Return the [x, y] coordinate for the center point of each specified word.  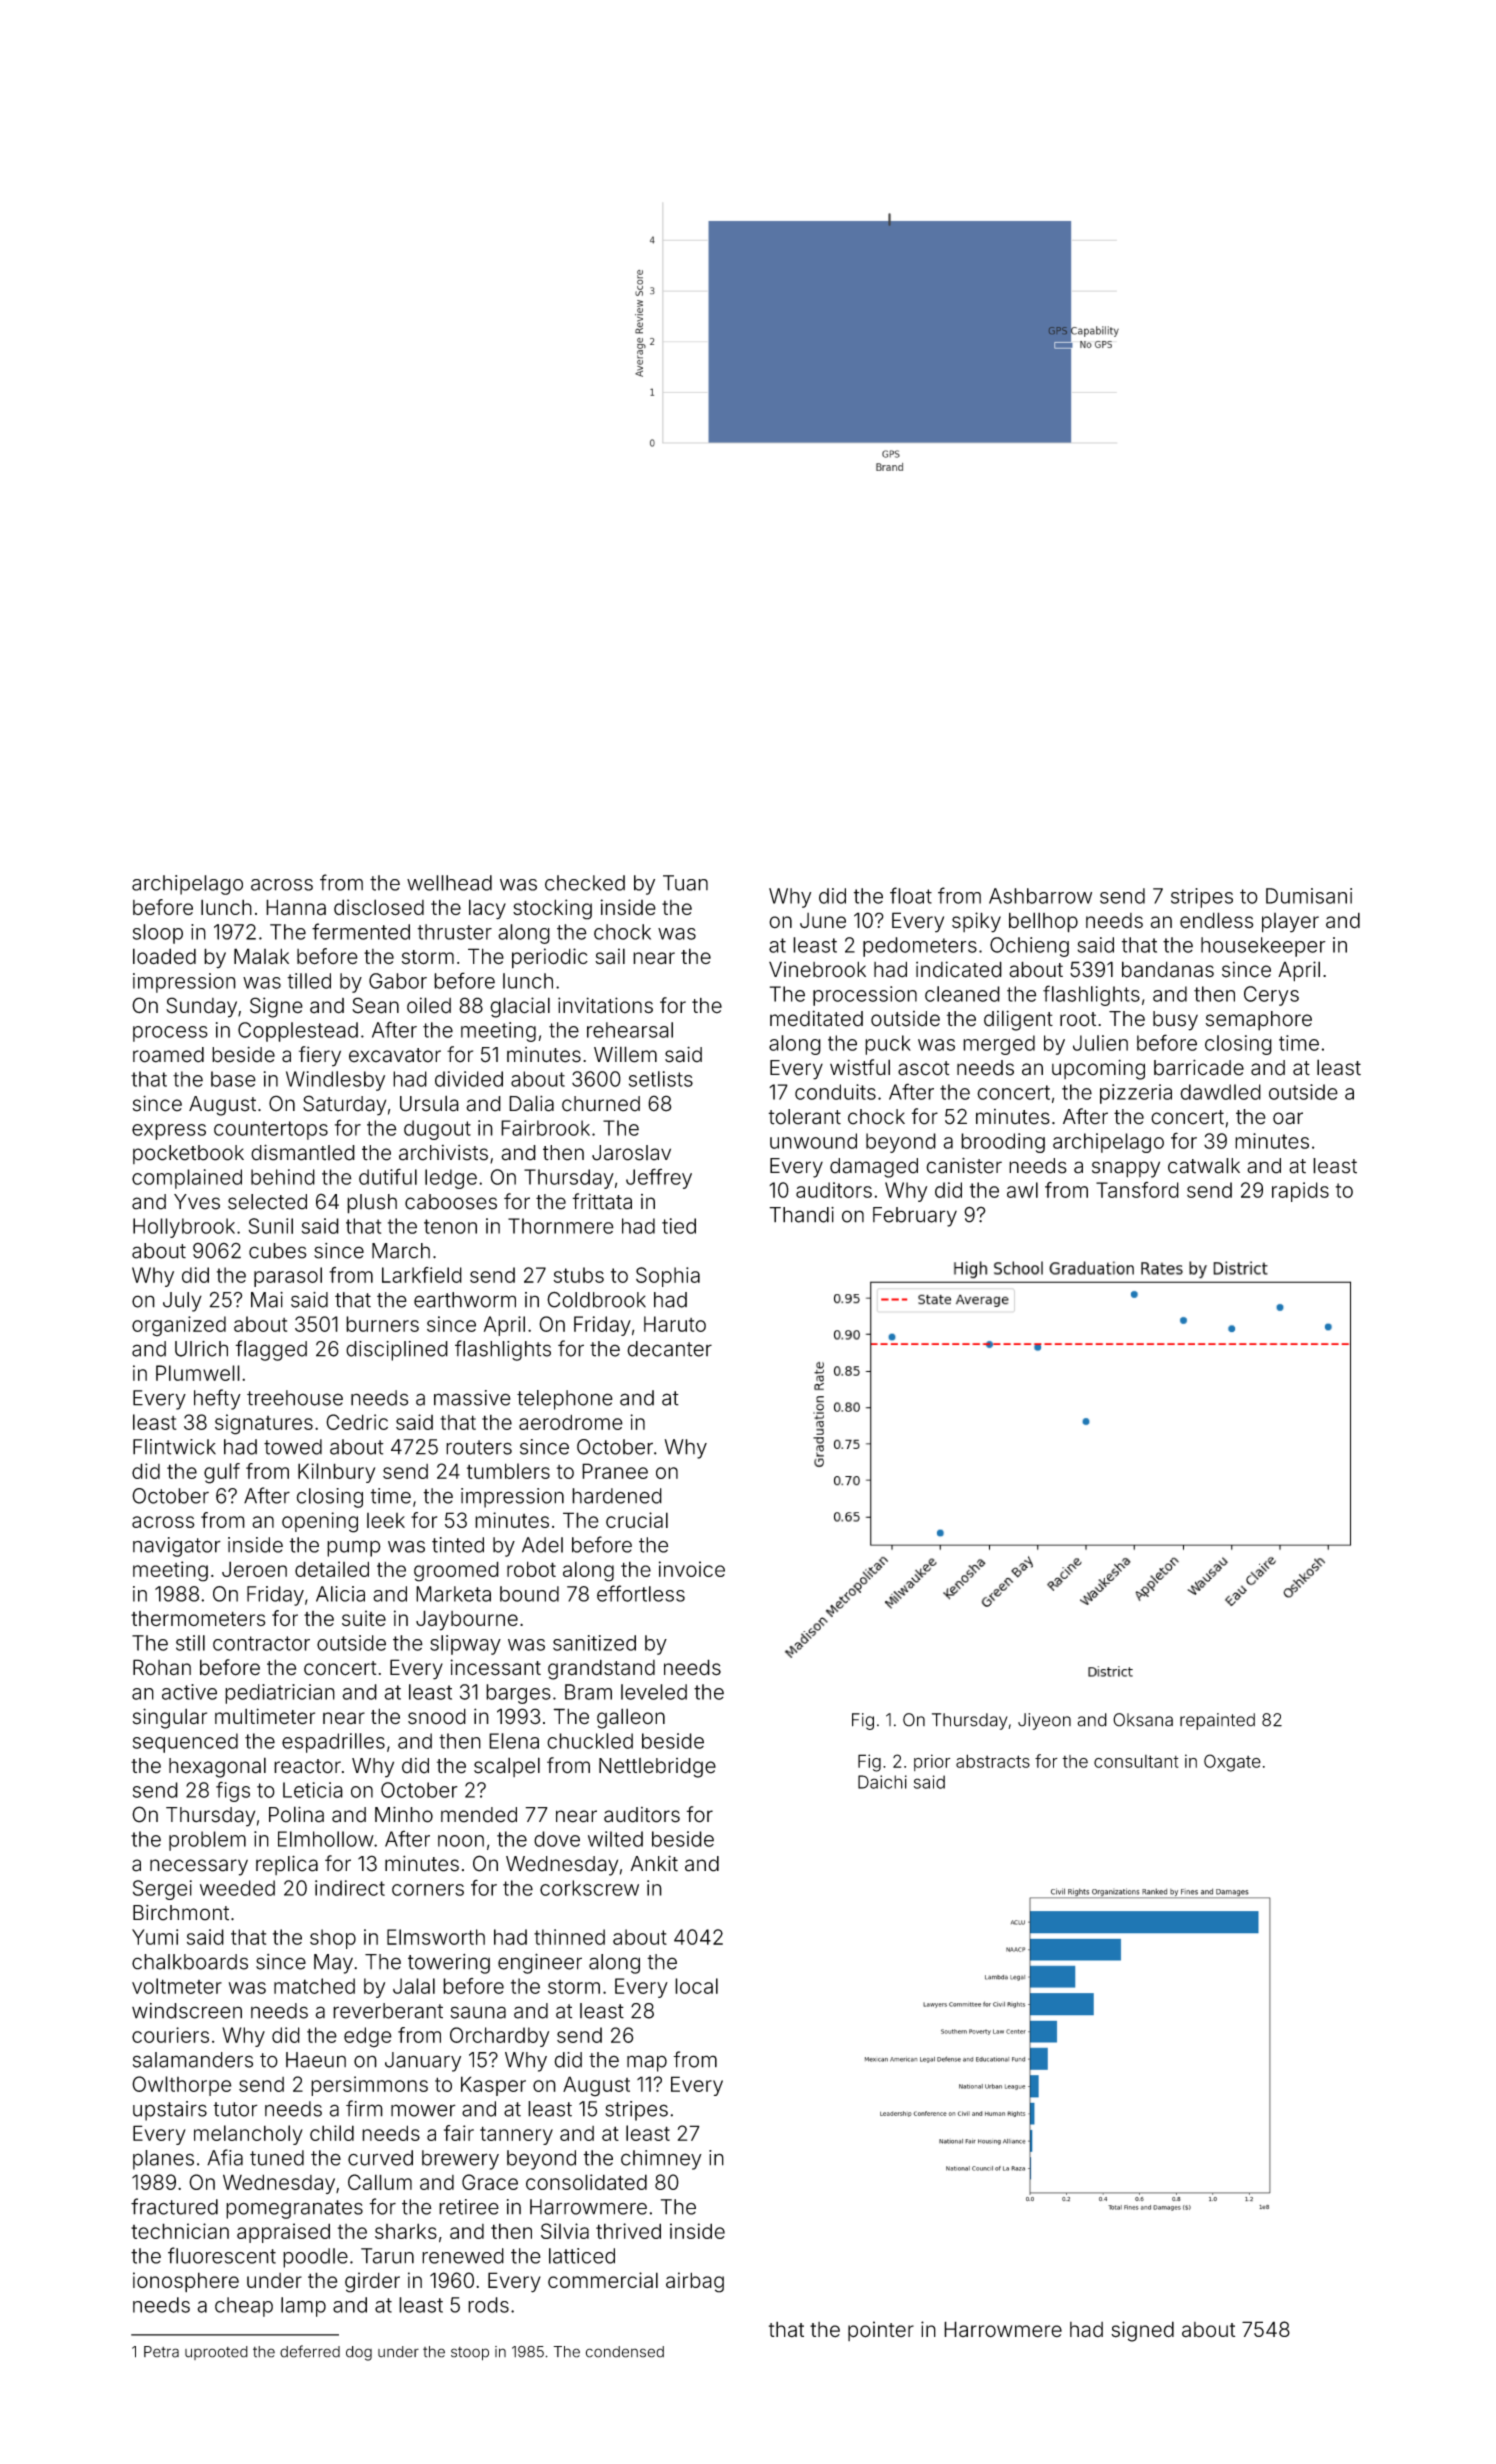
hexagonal [217, 1767]
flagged [271, 1350]
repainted [1217, 1721]
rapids [1300, 1192]
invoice [692, 1569]
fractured [174, 2206]
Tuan [685, 883]
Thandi [801, 1215]
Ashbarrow [1040, 896]
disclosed [379, 907]
